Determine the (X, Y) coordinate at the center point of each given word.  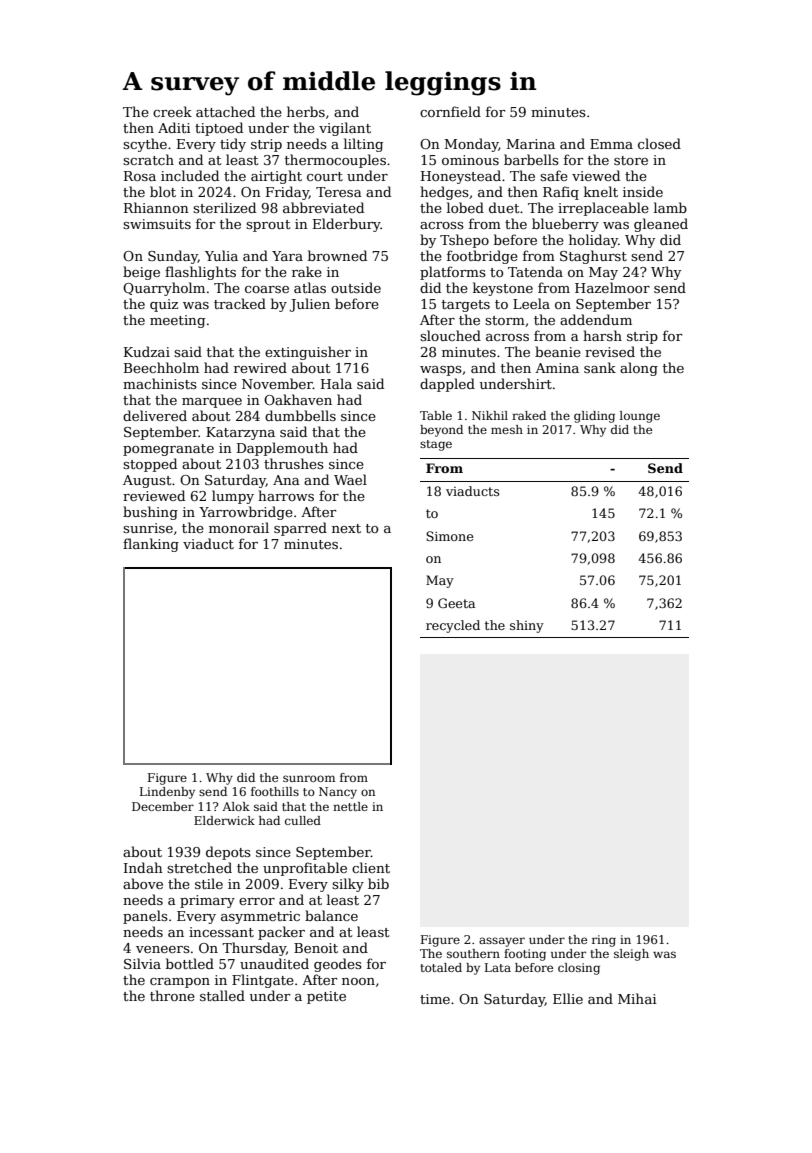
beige (141, 273)
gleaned (661, 225)
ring (604, 941)
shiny (527, 626)
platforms (453, 273)
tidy (233, 145)
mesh (507, 429)
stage (436, 445)
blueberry (565, 225)
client (371, 867)
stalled (222, 995)
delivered (155, 415)
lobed (465, 207)
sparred (300, 529)
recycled (453, 626)
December (163, 806)
